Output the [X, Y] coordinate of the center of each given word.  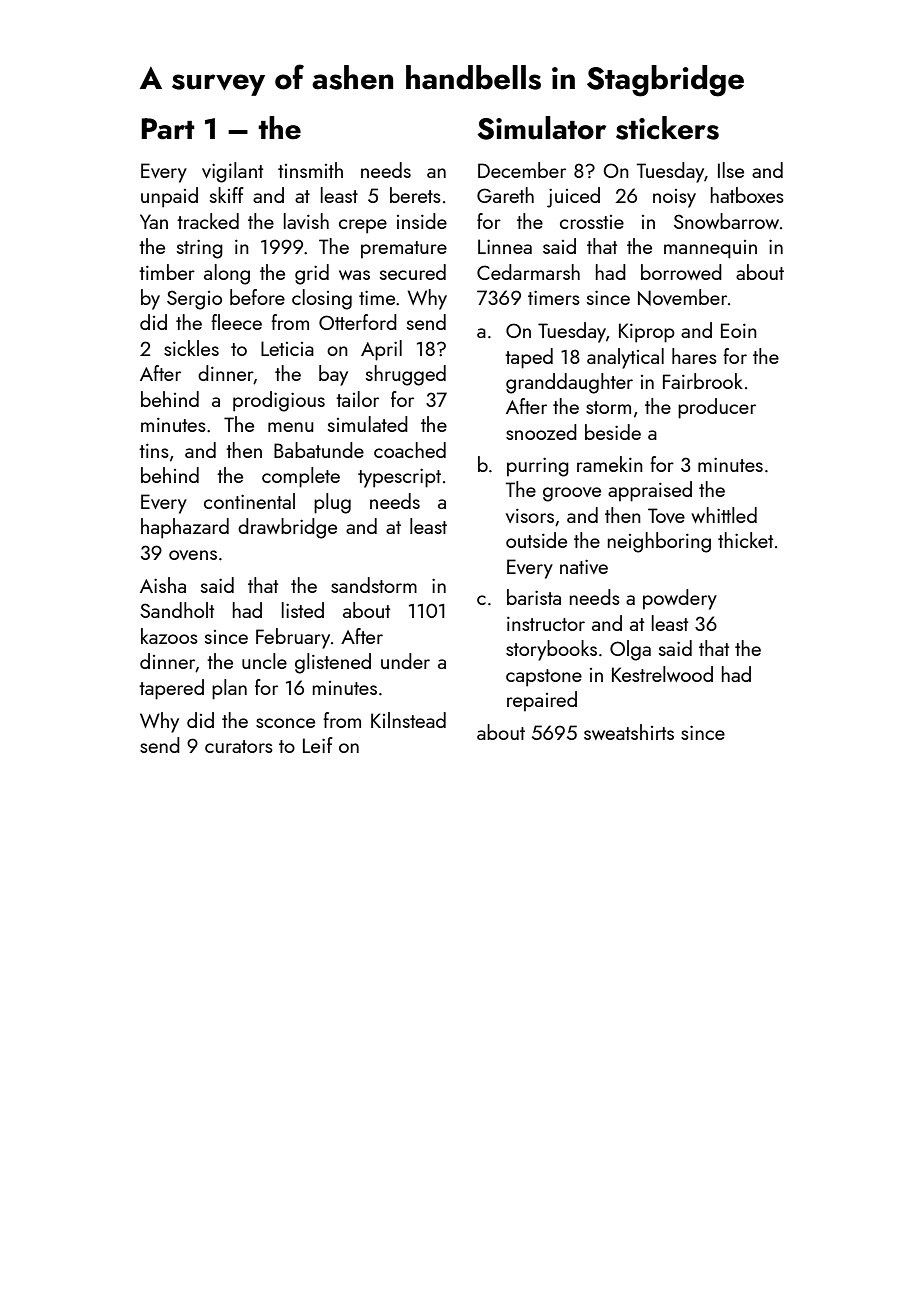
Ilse [731, 170]
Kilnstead [408, 720]
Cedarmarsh [528, 272]
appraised [650, 491]
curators [239, 746]
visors [530, 515]
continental [249, 501]
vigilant [232, 172]
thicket [745, 540]
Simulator [541, 128]
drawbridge [287, 528]
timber [167, 272]
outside [536, 540]
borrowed [681, 272]
